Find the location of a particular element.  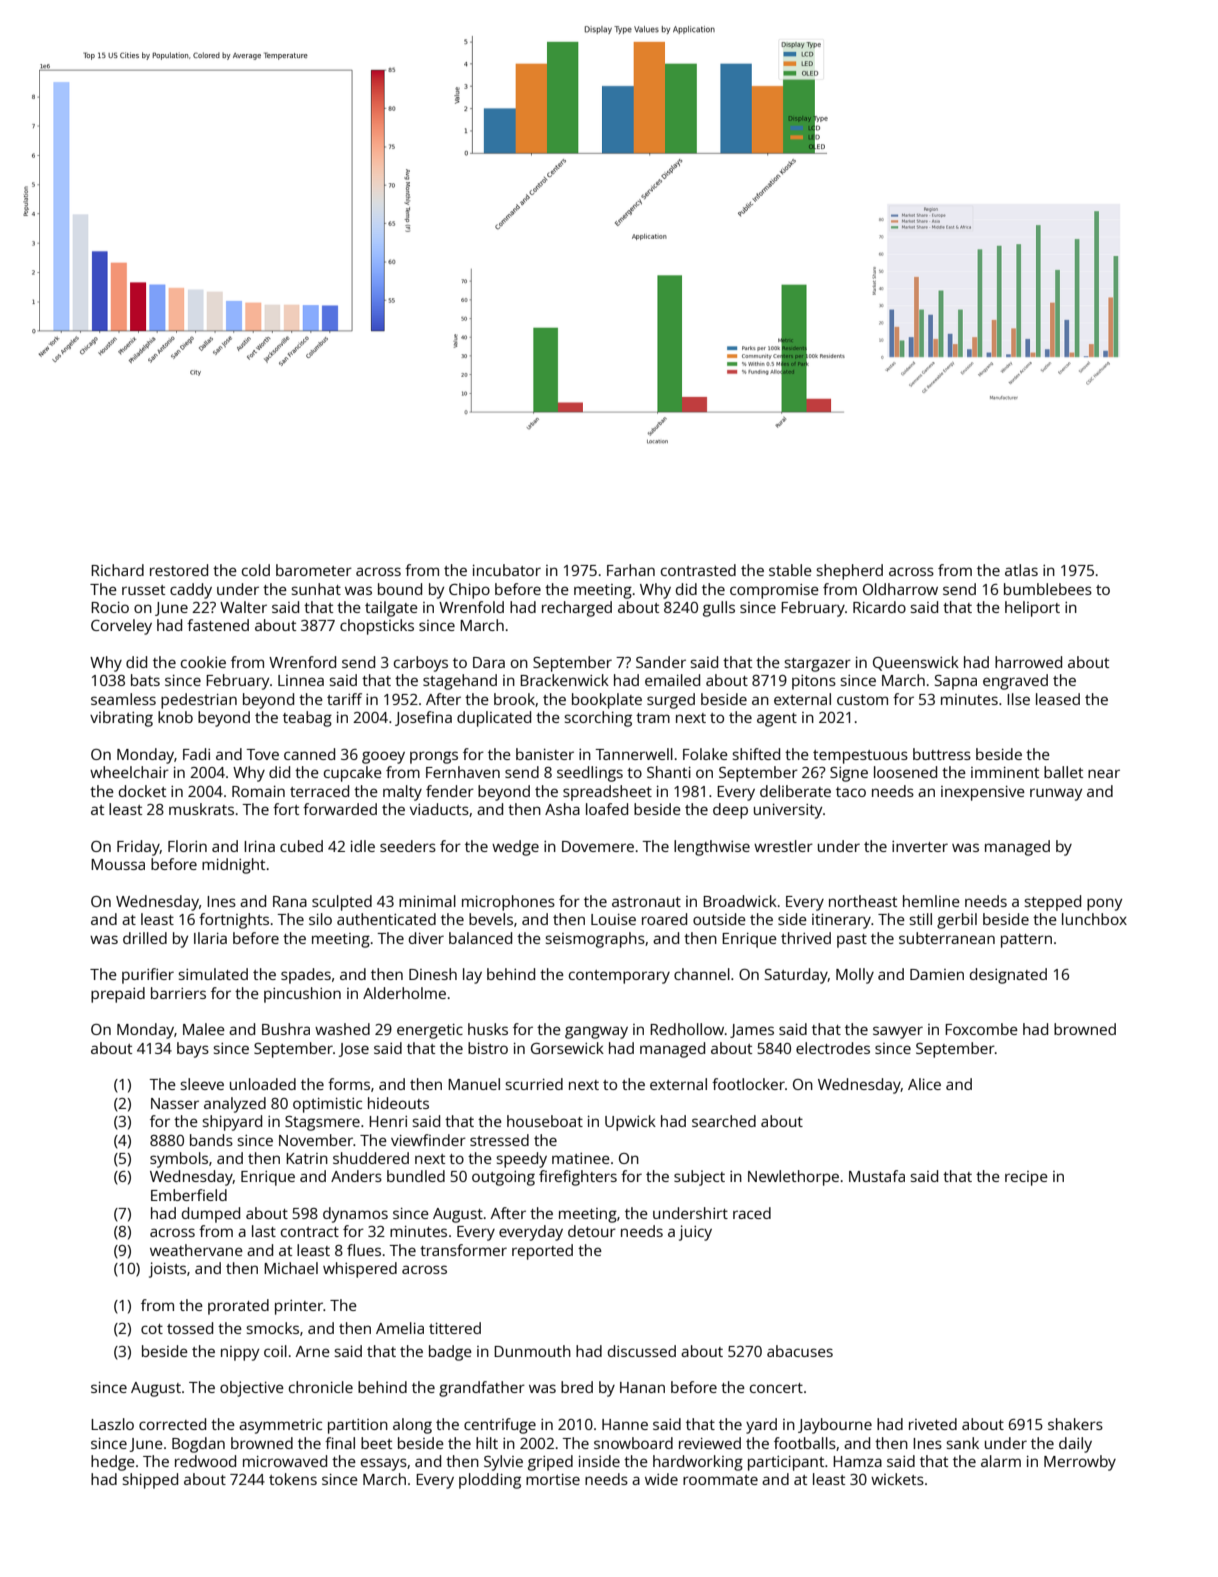

unloaded is located at coordinates (263, 1084).
